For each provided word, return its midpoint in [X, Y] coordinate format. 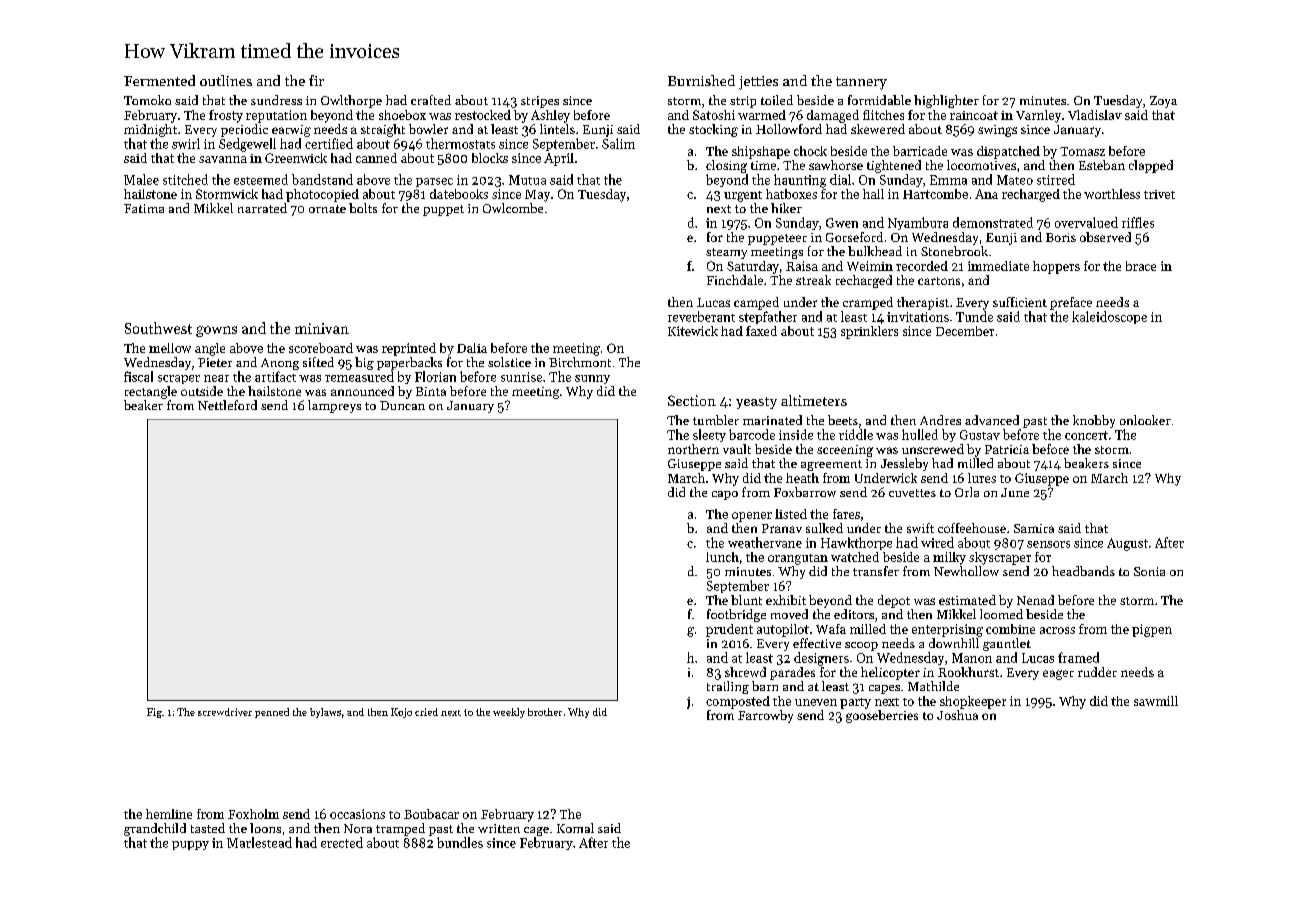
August [1127, 544]
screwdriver [225, 712]
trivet [1159, 194]
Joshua [957, 715]
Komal [575, 828]
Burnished [701, 80]
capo [725, 495]
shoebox [402, 115]
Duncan [402, 405]
